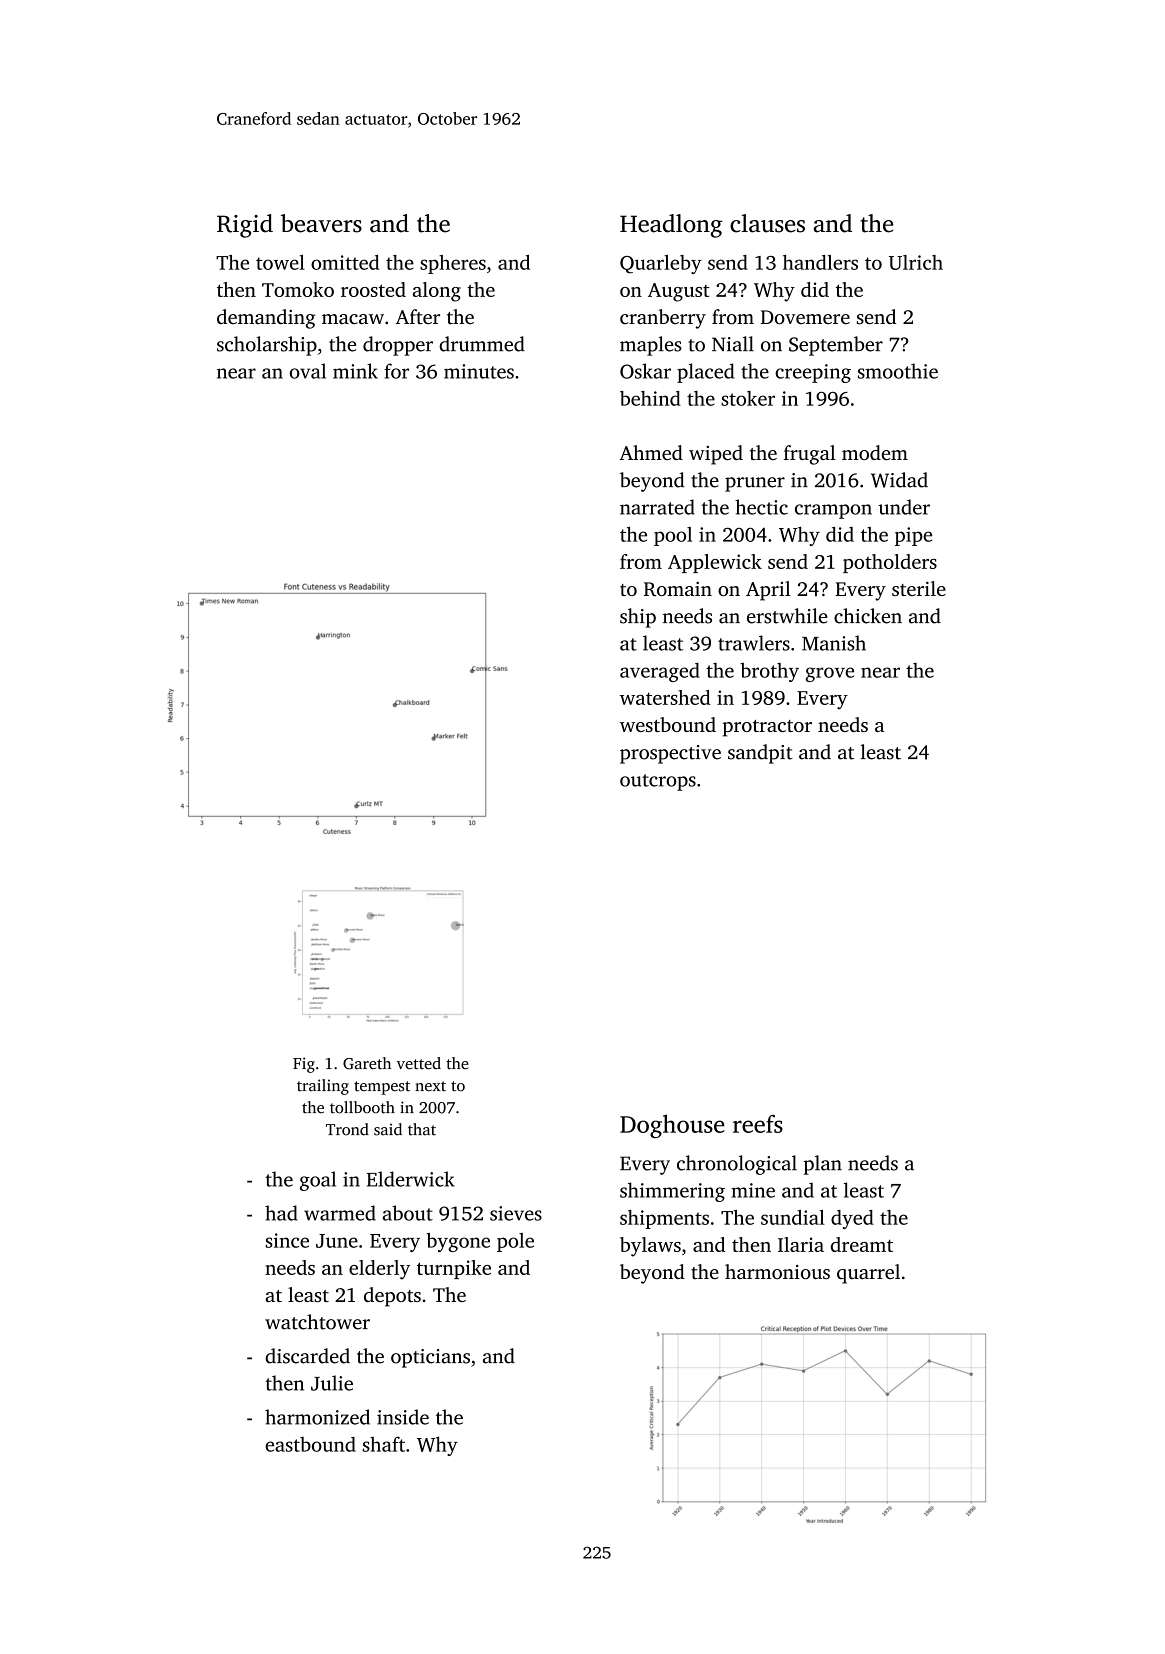 Image resolution: width=1165 pixels, height=1654 pixels. I want to click on plan, so click(823, 1165).
